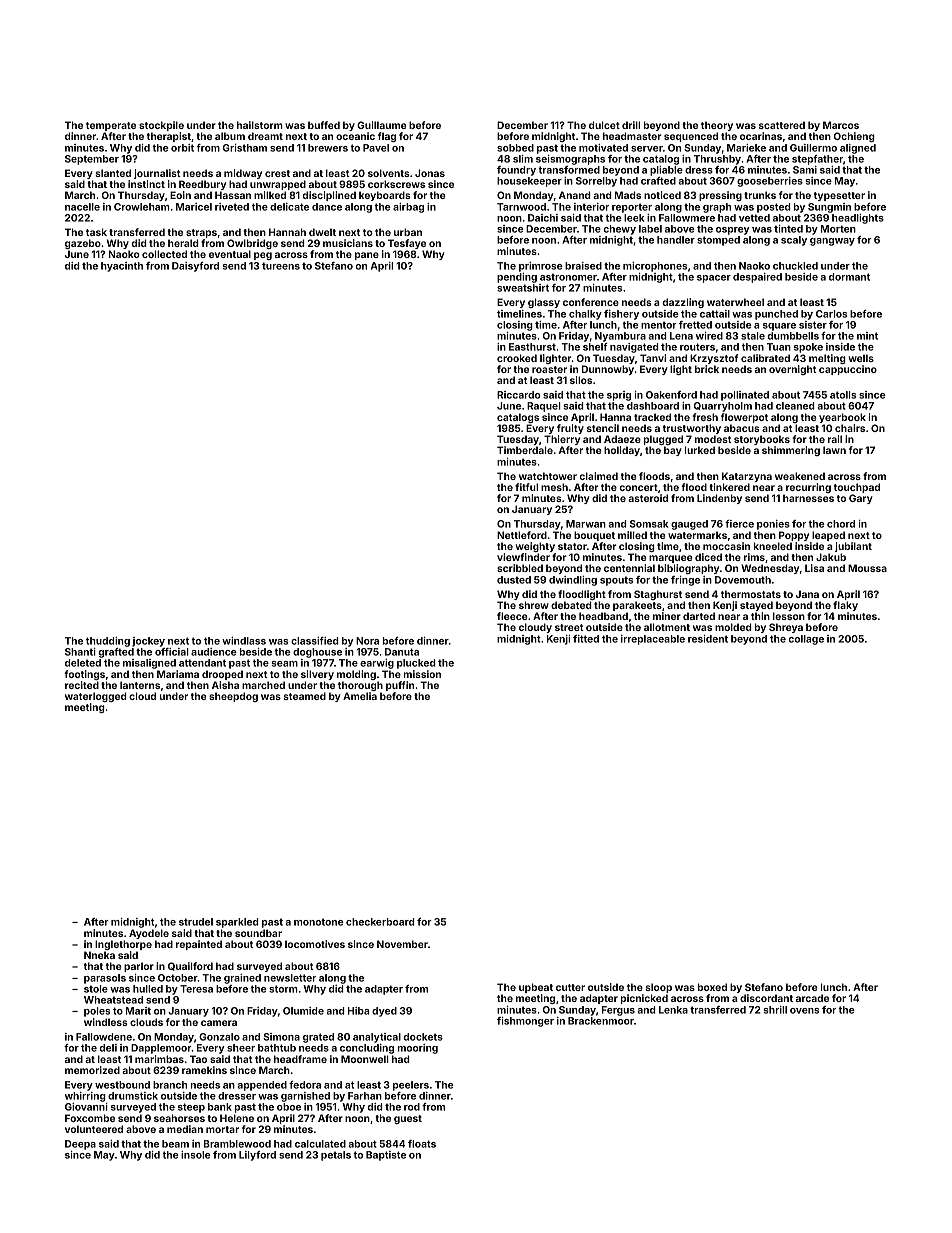 The image size is (952, 1233). I want to click on jockey, so click(148, 642).
